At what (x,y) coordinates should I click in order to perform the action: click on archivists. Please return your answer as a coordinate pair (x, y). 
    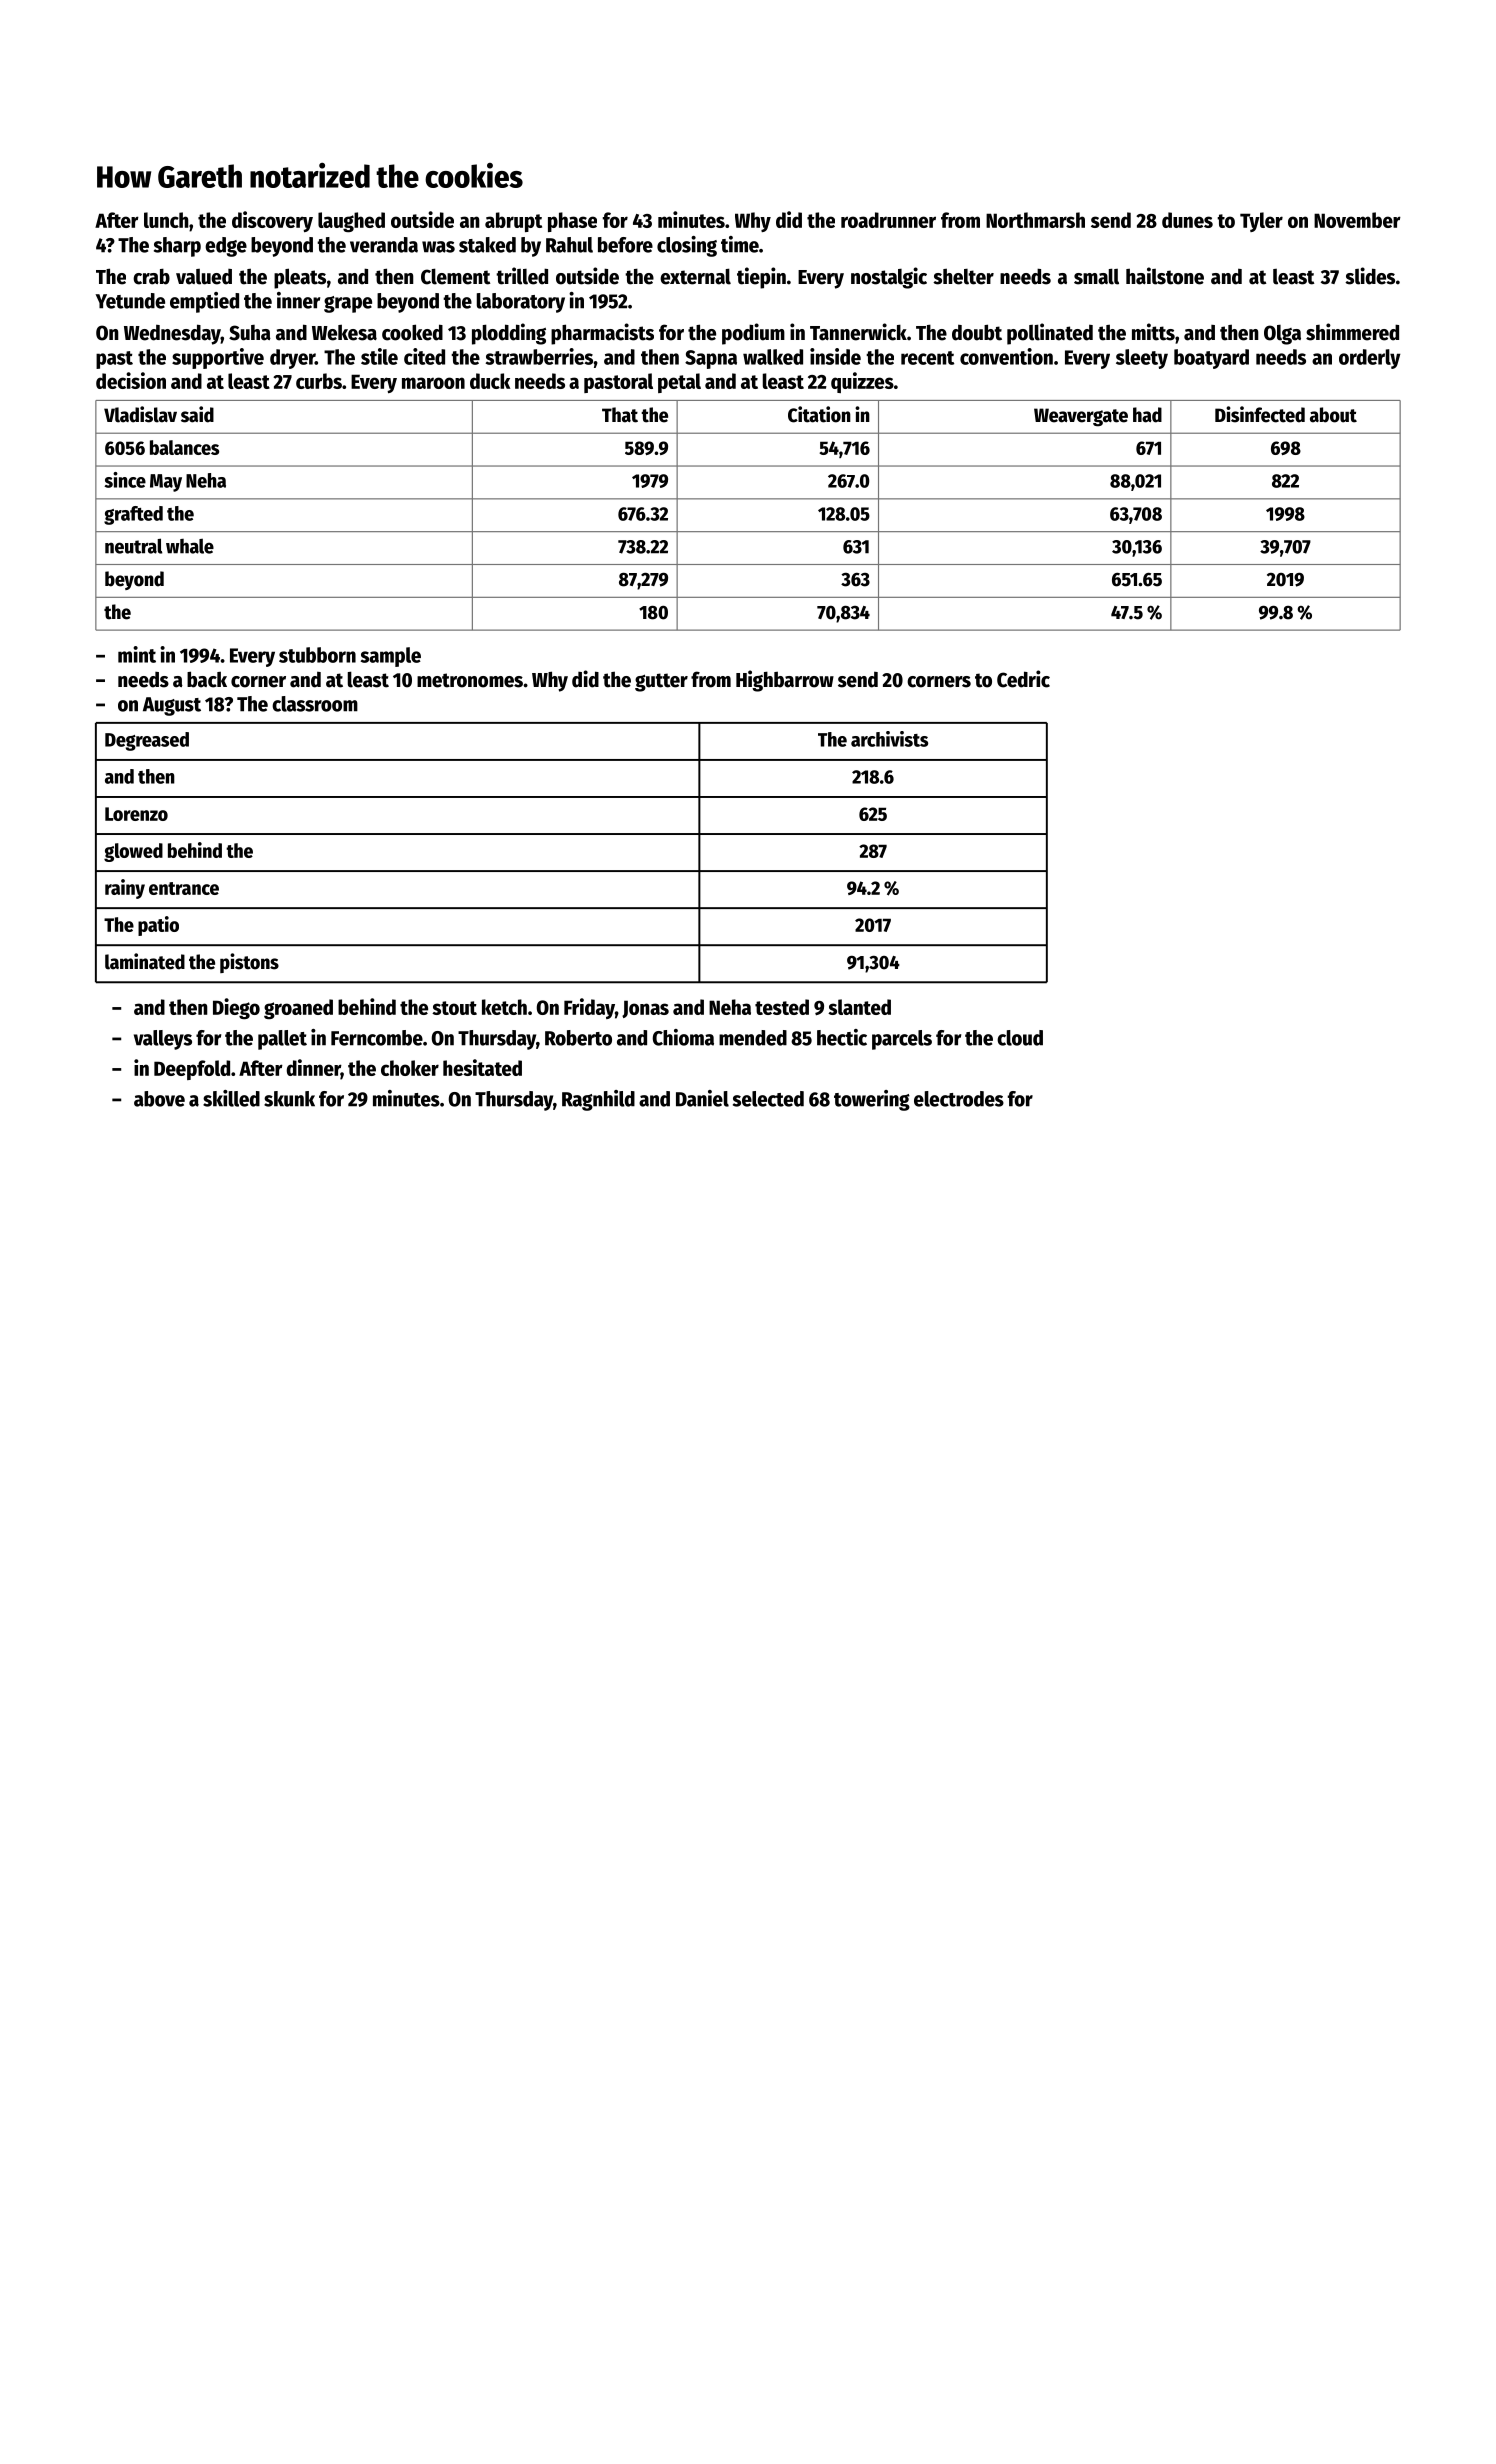
    Looking at the image, I should click on (889, 739).
